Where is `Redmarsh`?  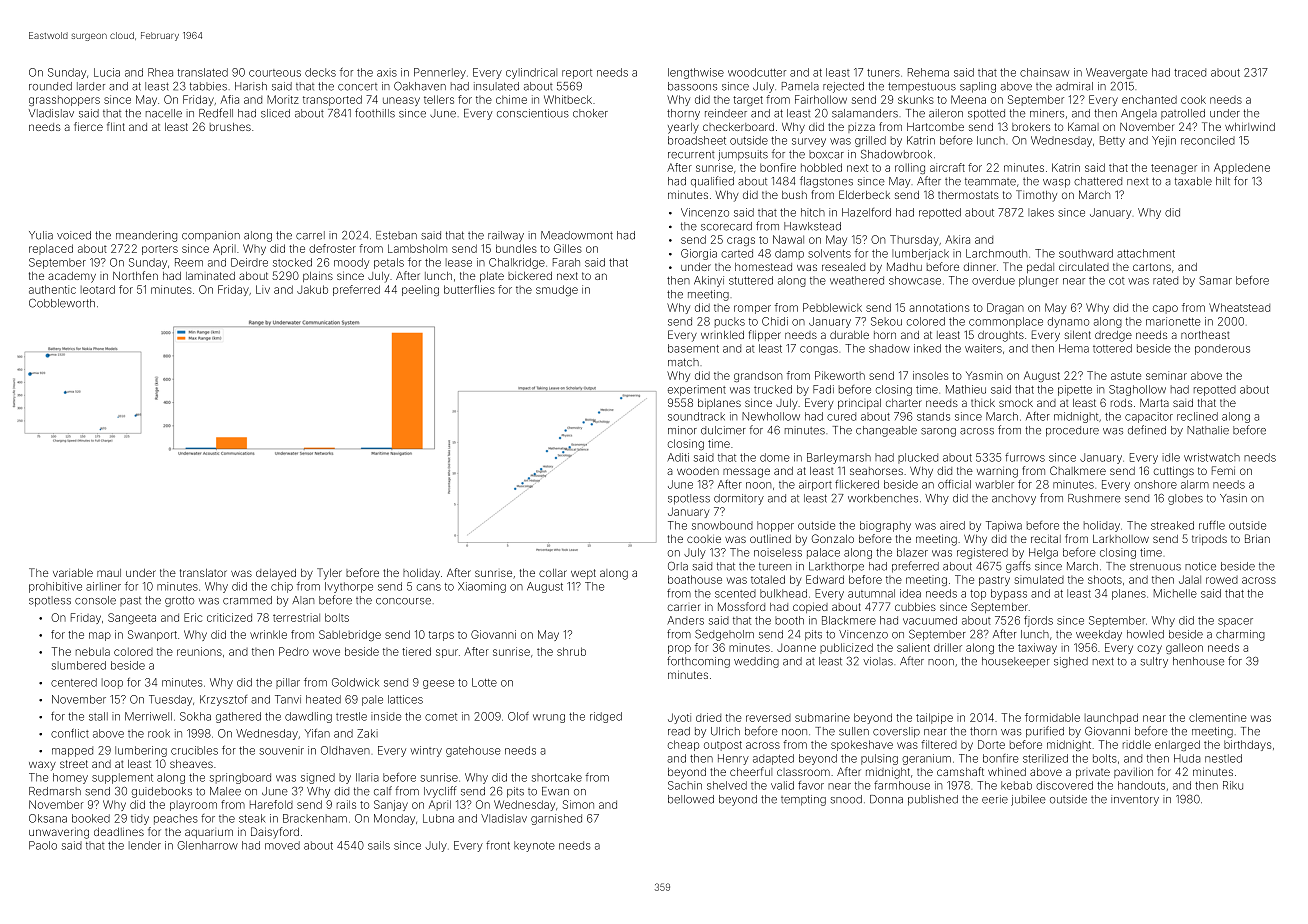
Redmarsh is located at coordinates (55, 791).
